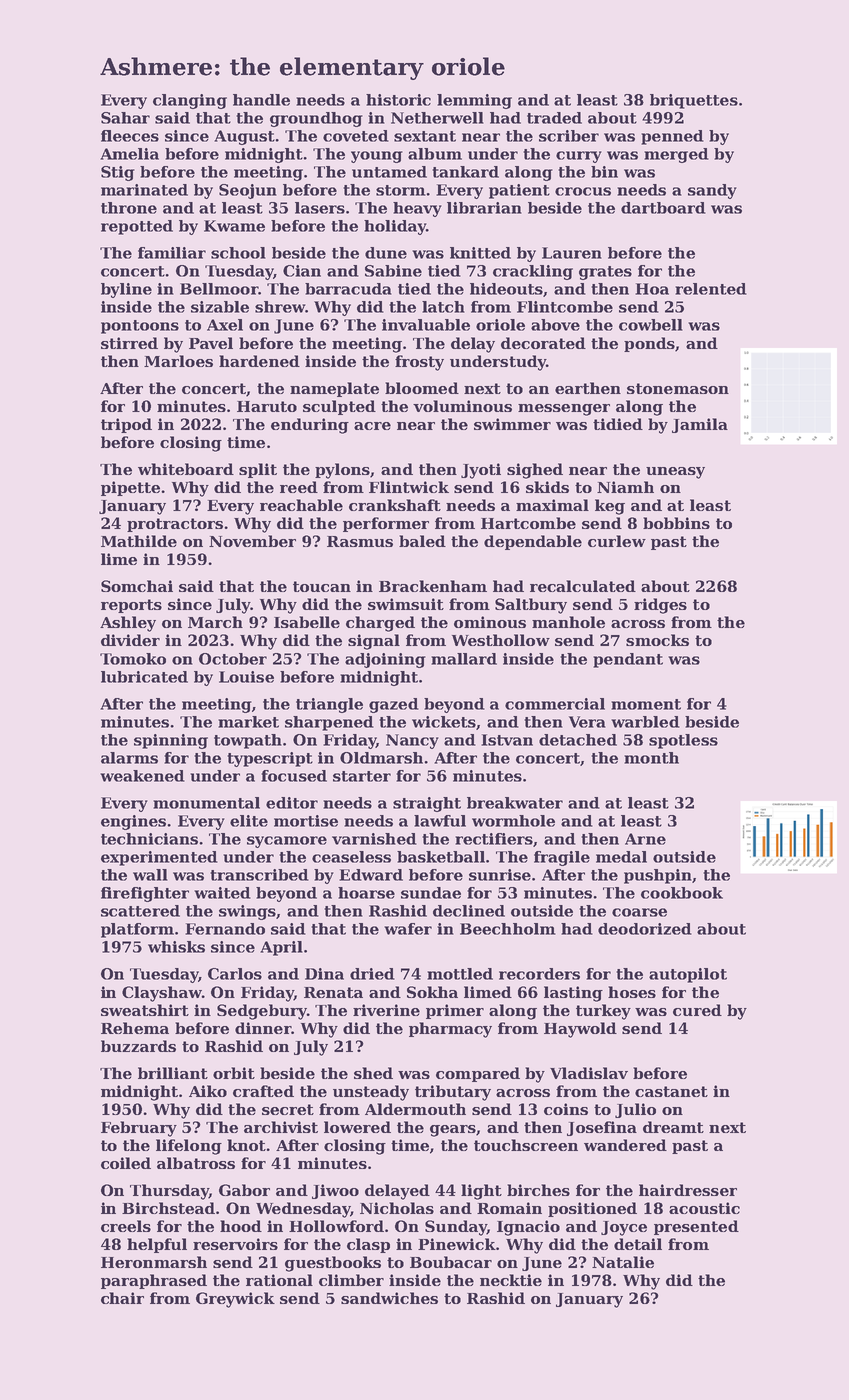 The image size is (849, 1400). I want to click on Brackenham, so click(433, 586).
